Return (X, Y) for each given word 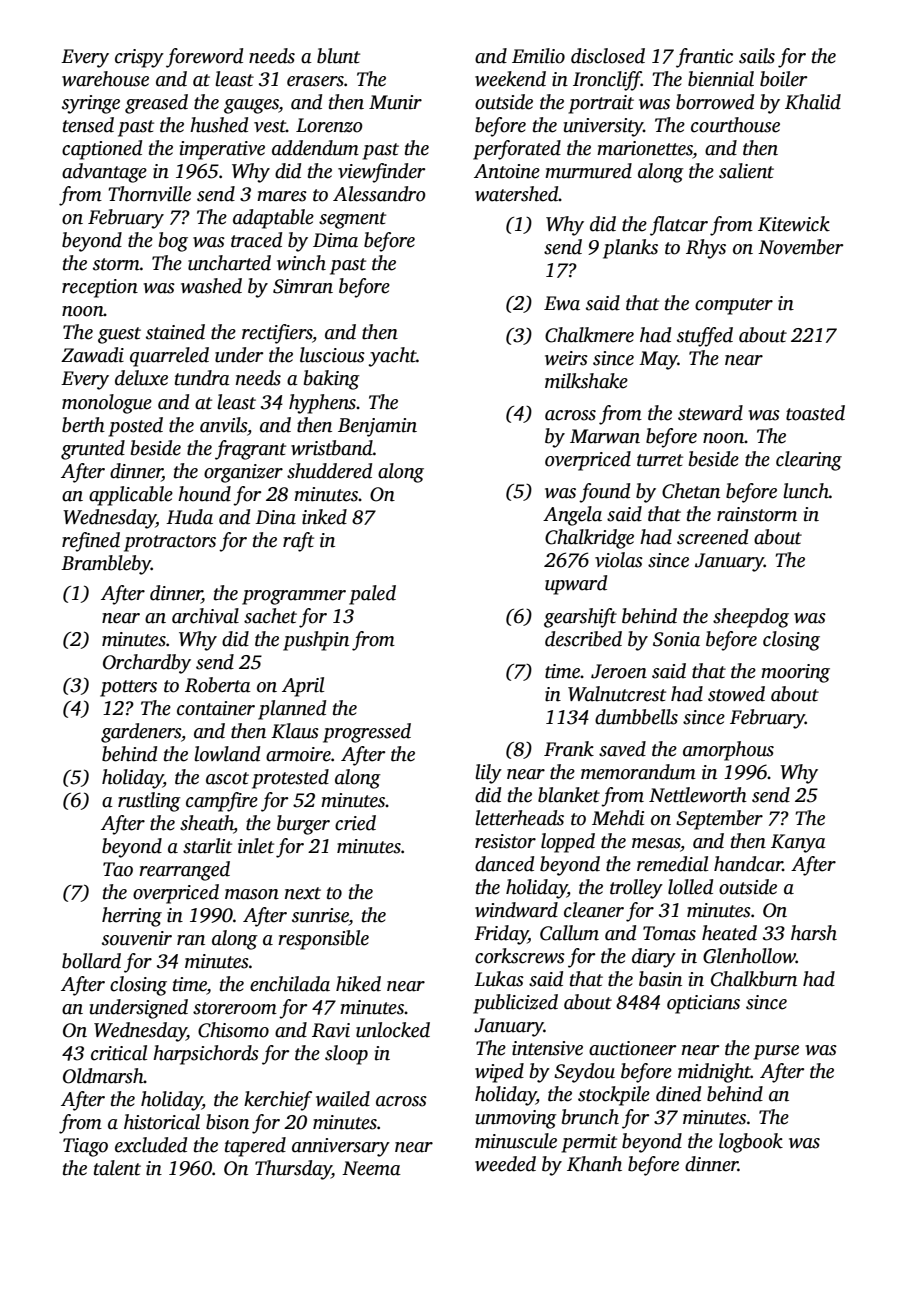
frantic (704, 58)
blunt (338, 56)
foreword (204, 58)
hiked (358, 984)
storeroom (235, 1008)
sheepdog (751, 618)
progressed (367, 733)
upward (576, 585)
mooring (795, 673)
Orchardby (147, 664)
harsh (814, 933)
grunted (93, 450)
